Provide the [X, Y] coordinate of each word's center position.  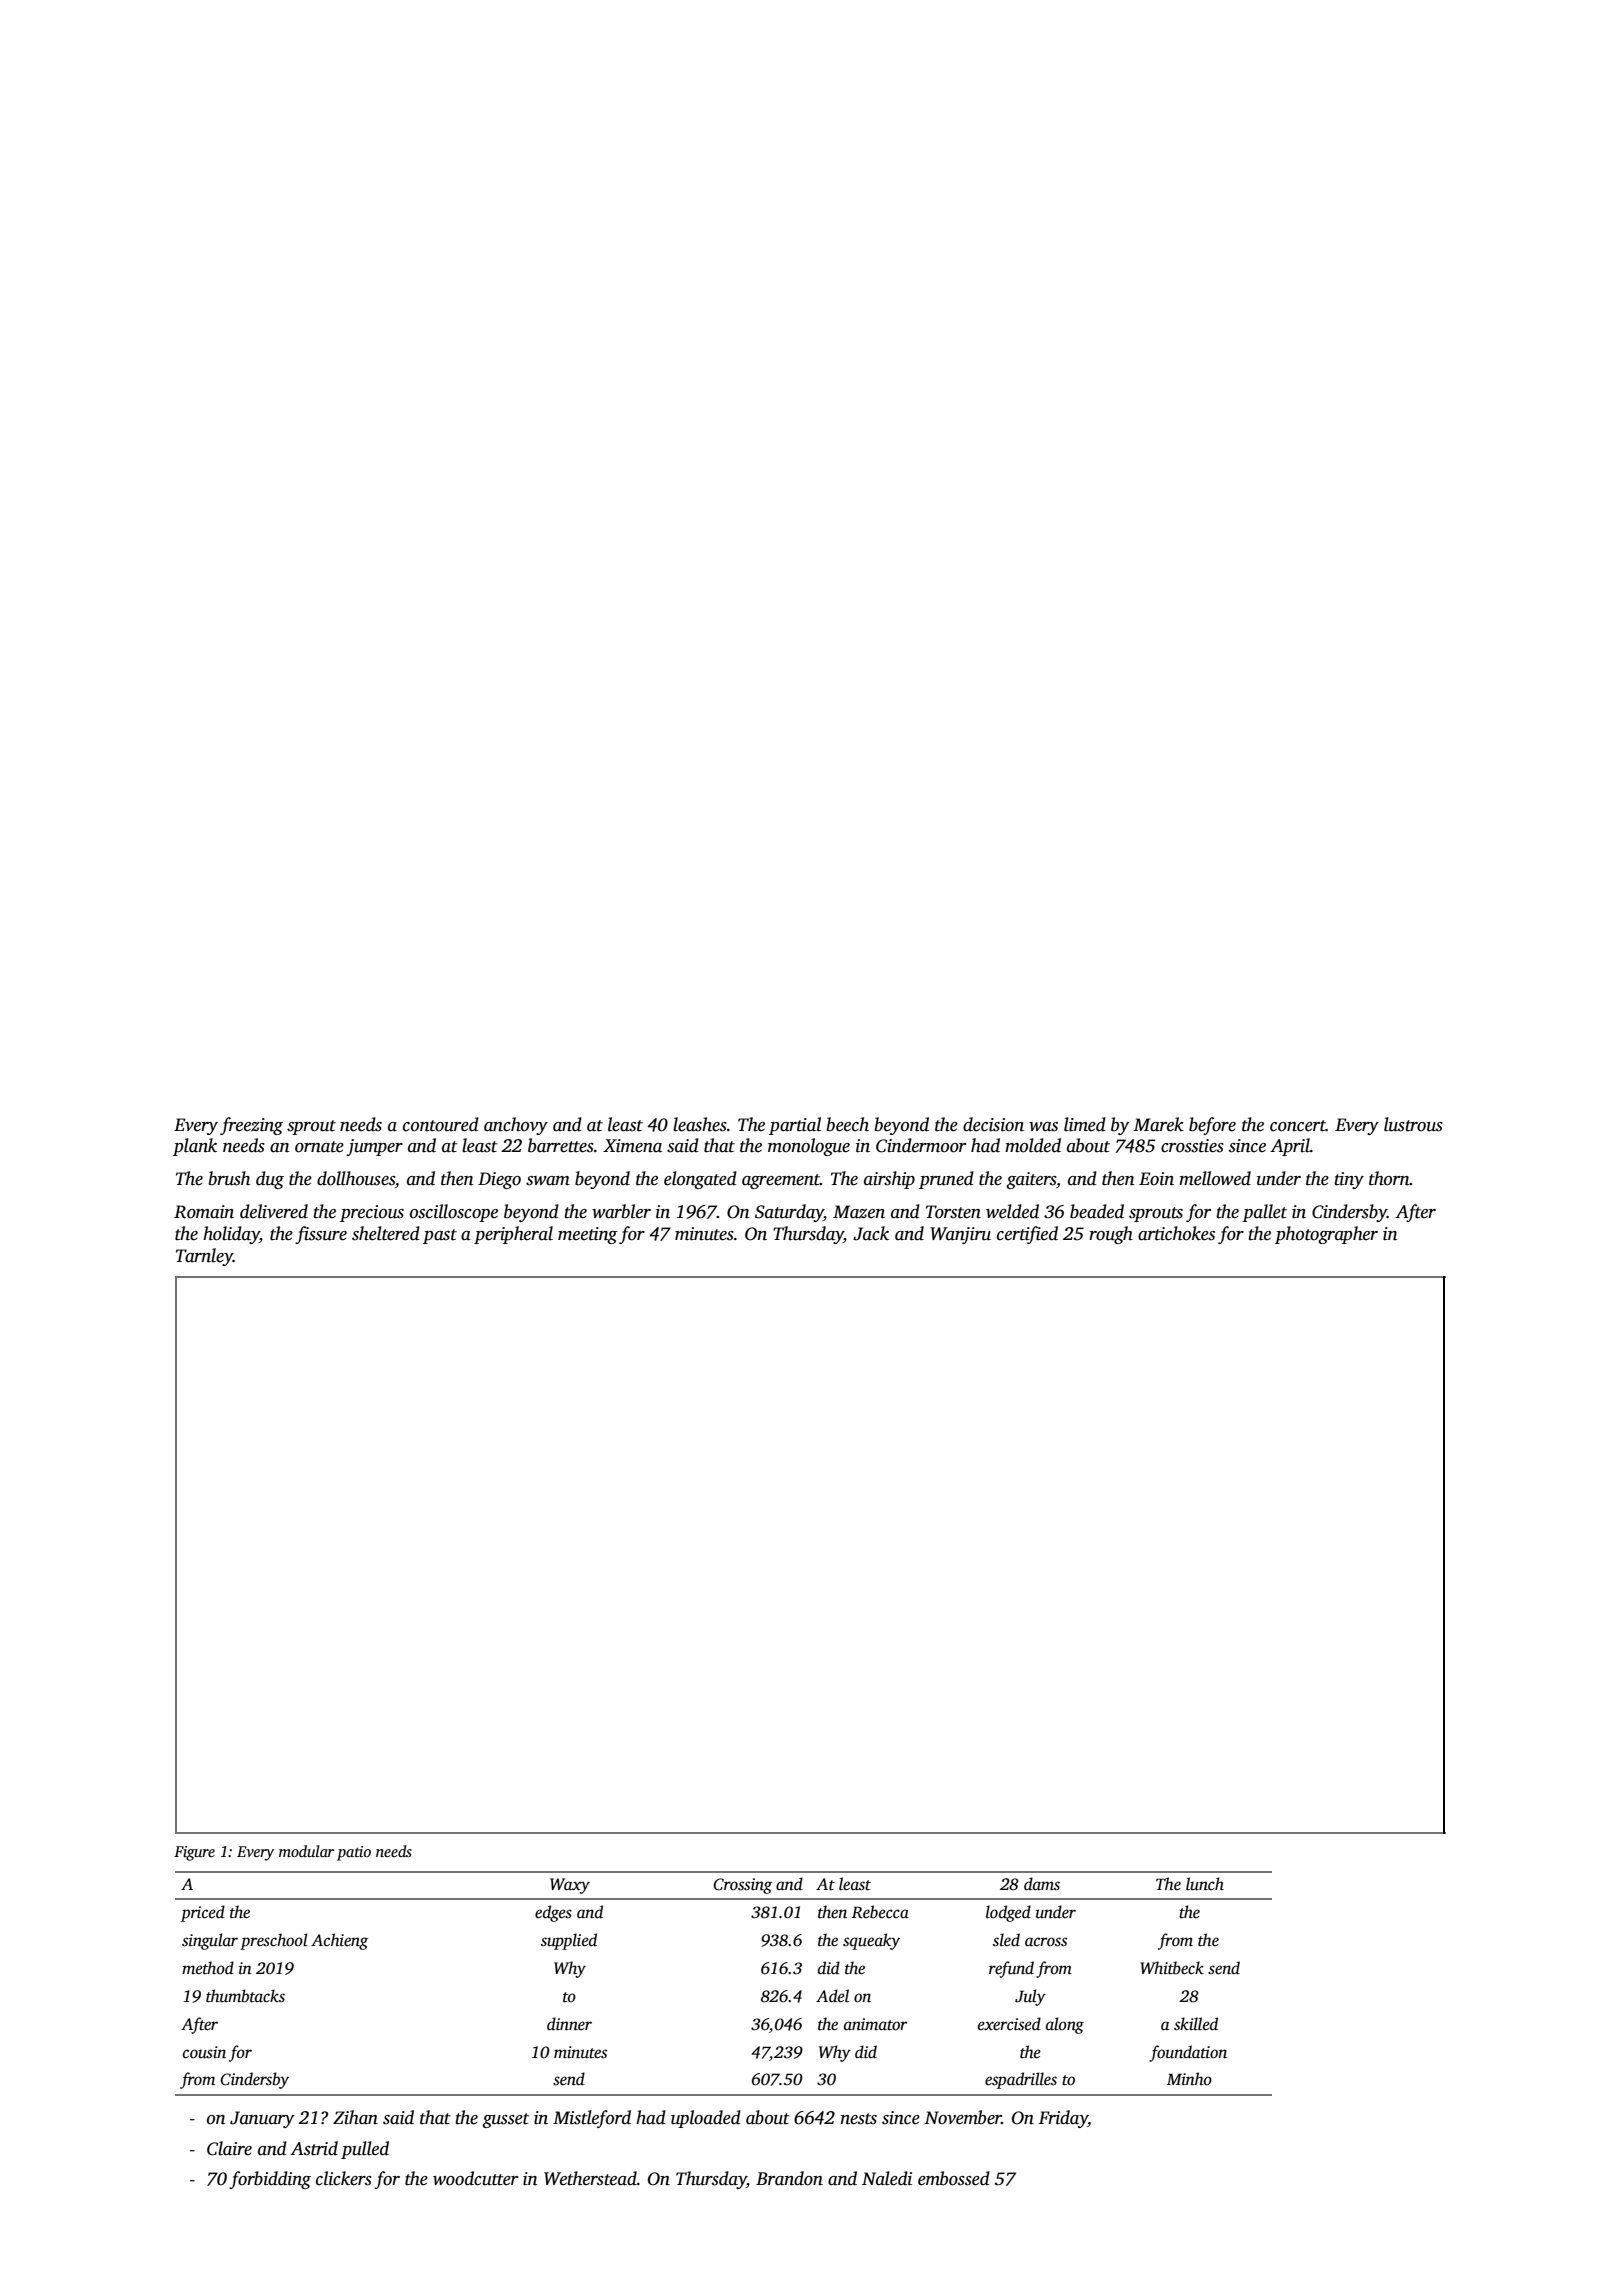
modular [306, 1851]
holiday [231, 1235]
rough [1111, 1235]
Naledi [887, 2178]
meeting [588, 1235]
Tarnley [204, 1257]
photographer [1326, 1235]
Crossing [742, 1886]
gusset [505, 2120]
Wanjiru [960, 1235]
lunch [1205, 1884]
